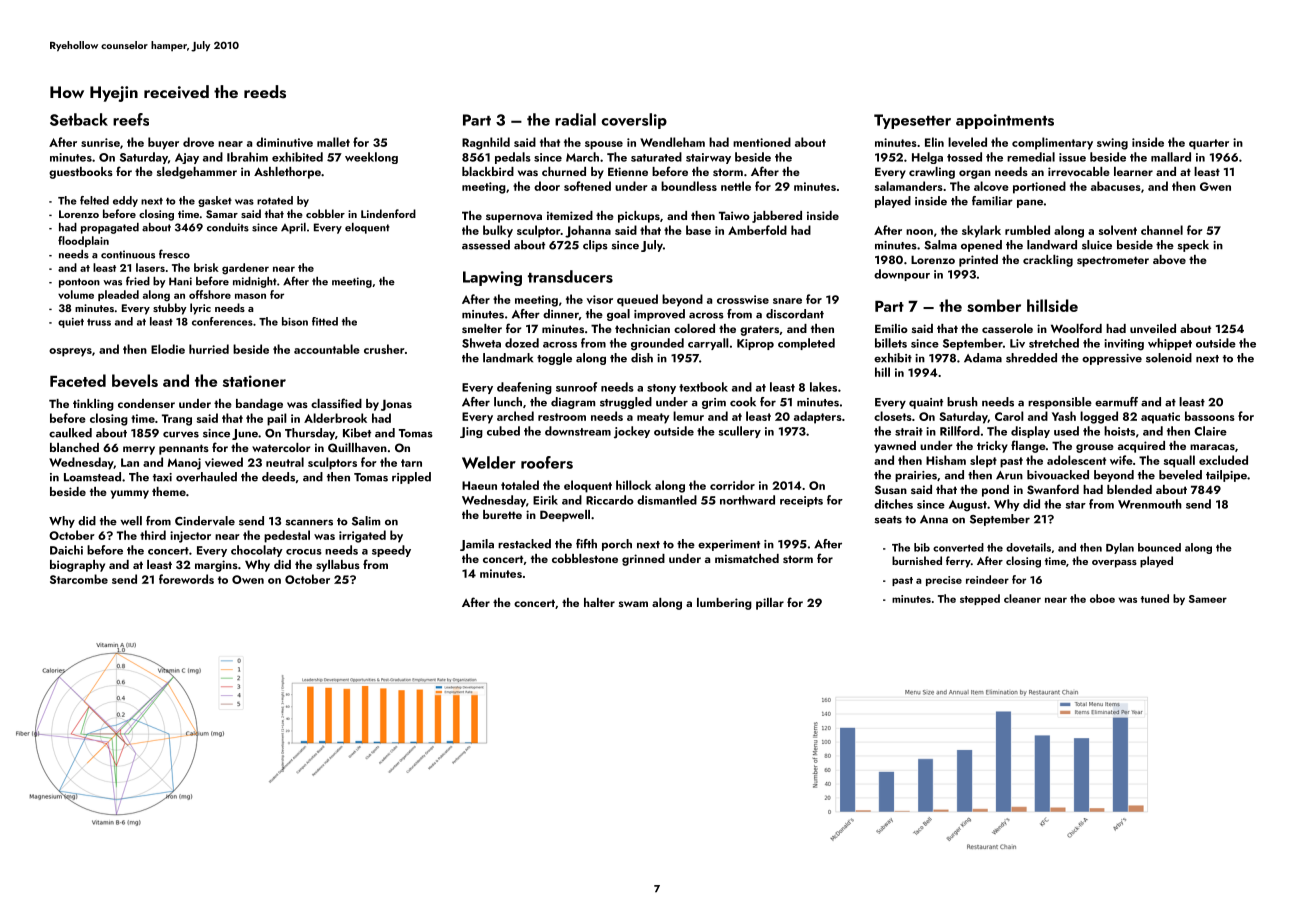  Describe the element at coordinates (1193, 246) in the page. I see `speck` at that location.
